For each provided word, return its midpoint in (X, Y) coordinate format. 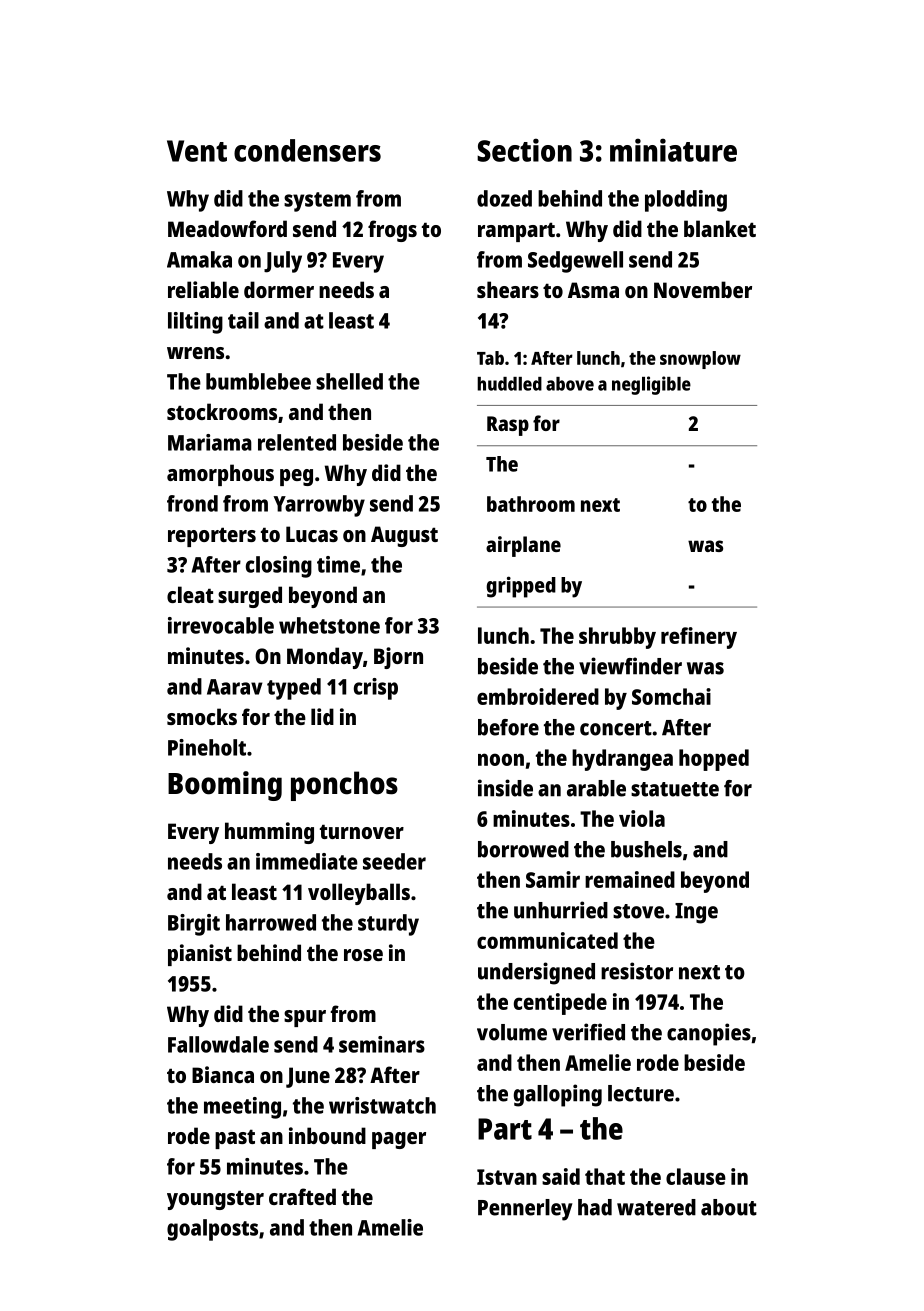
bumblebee (258, 381)
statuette (675, 789)
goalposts (212, 1230)
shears (508, 289)
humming (269, 833)
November (703, 289)
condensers (307, 150)
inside (505, 788)
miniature (673, 150)
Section (524, 150)
